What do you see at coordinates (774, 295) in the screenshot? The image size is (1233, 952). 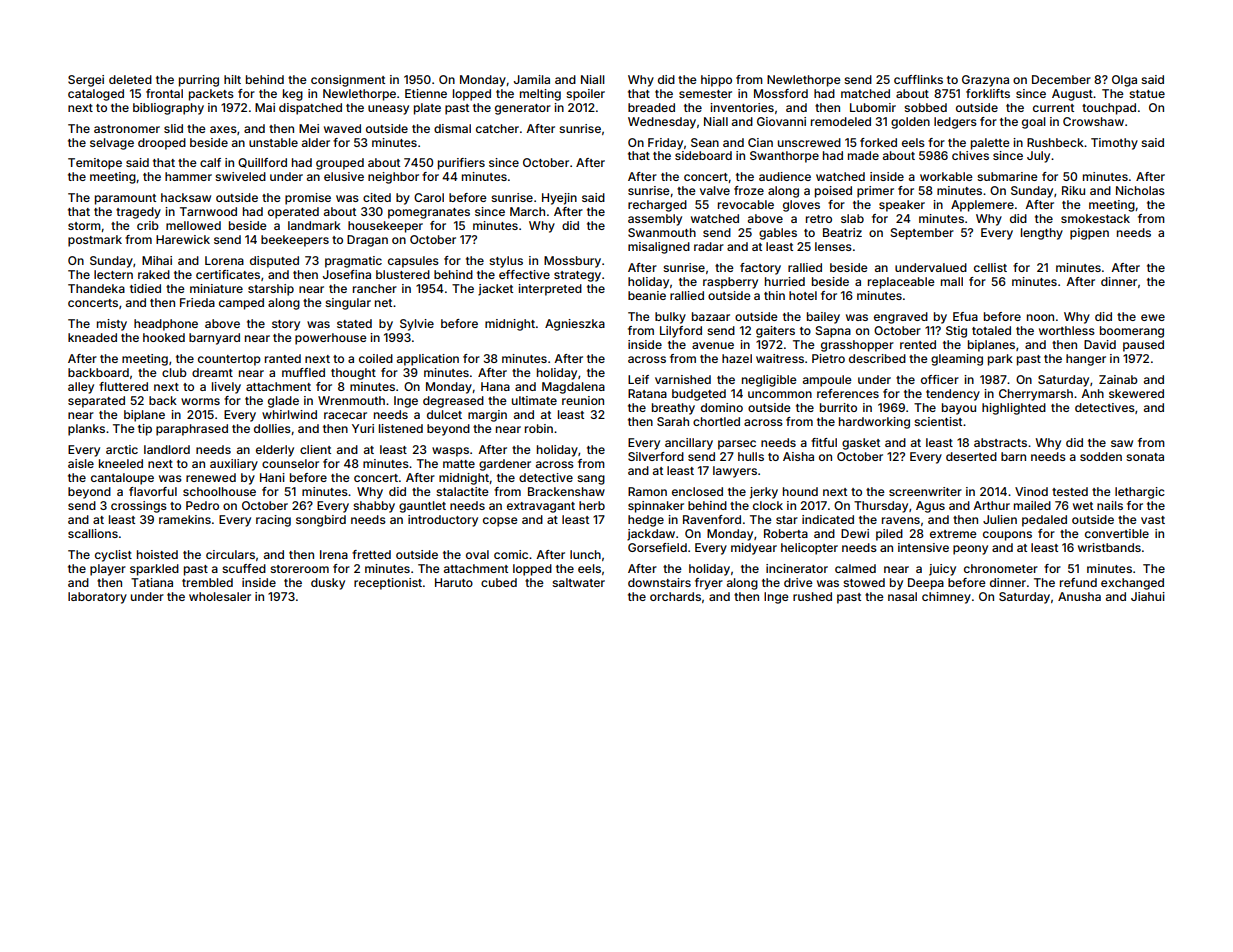 I see `thin` at bounding box center [774, 295].
